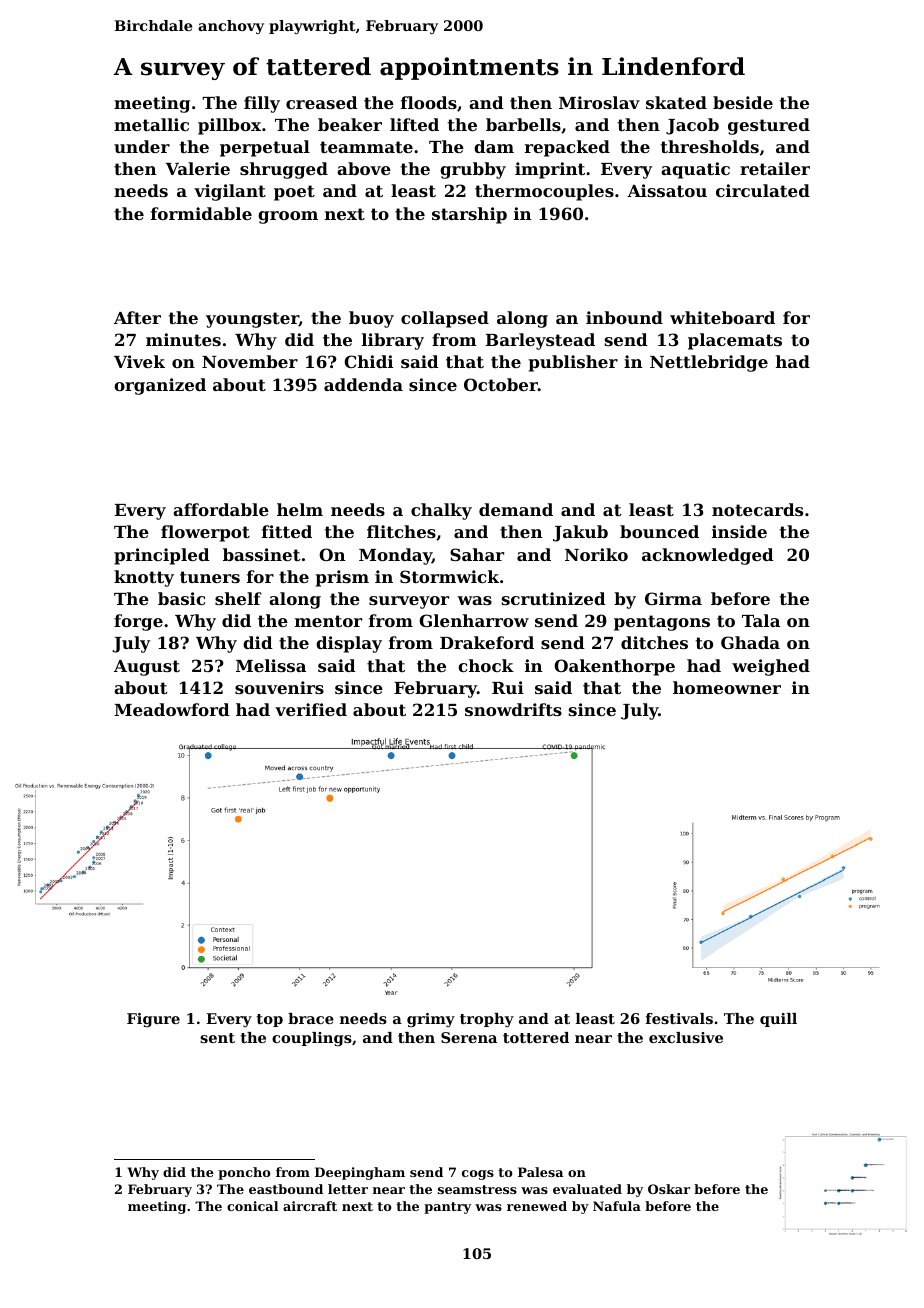 The width and height of the document is (924, 1308). I want to click on grubby, so click(473, 170).
